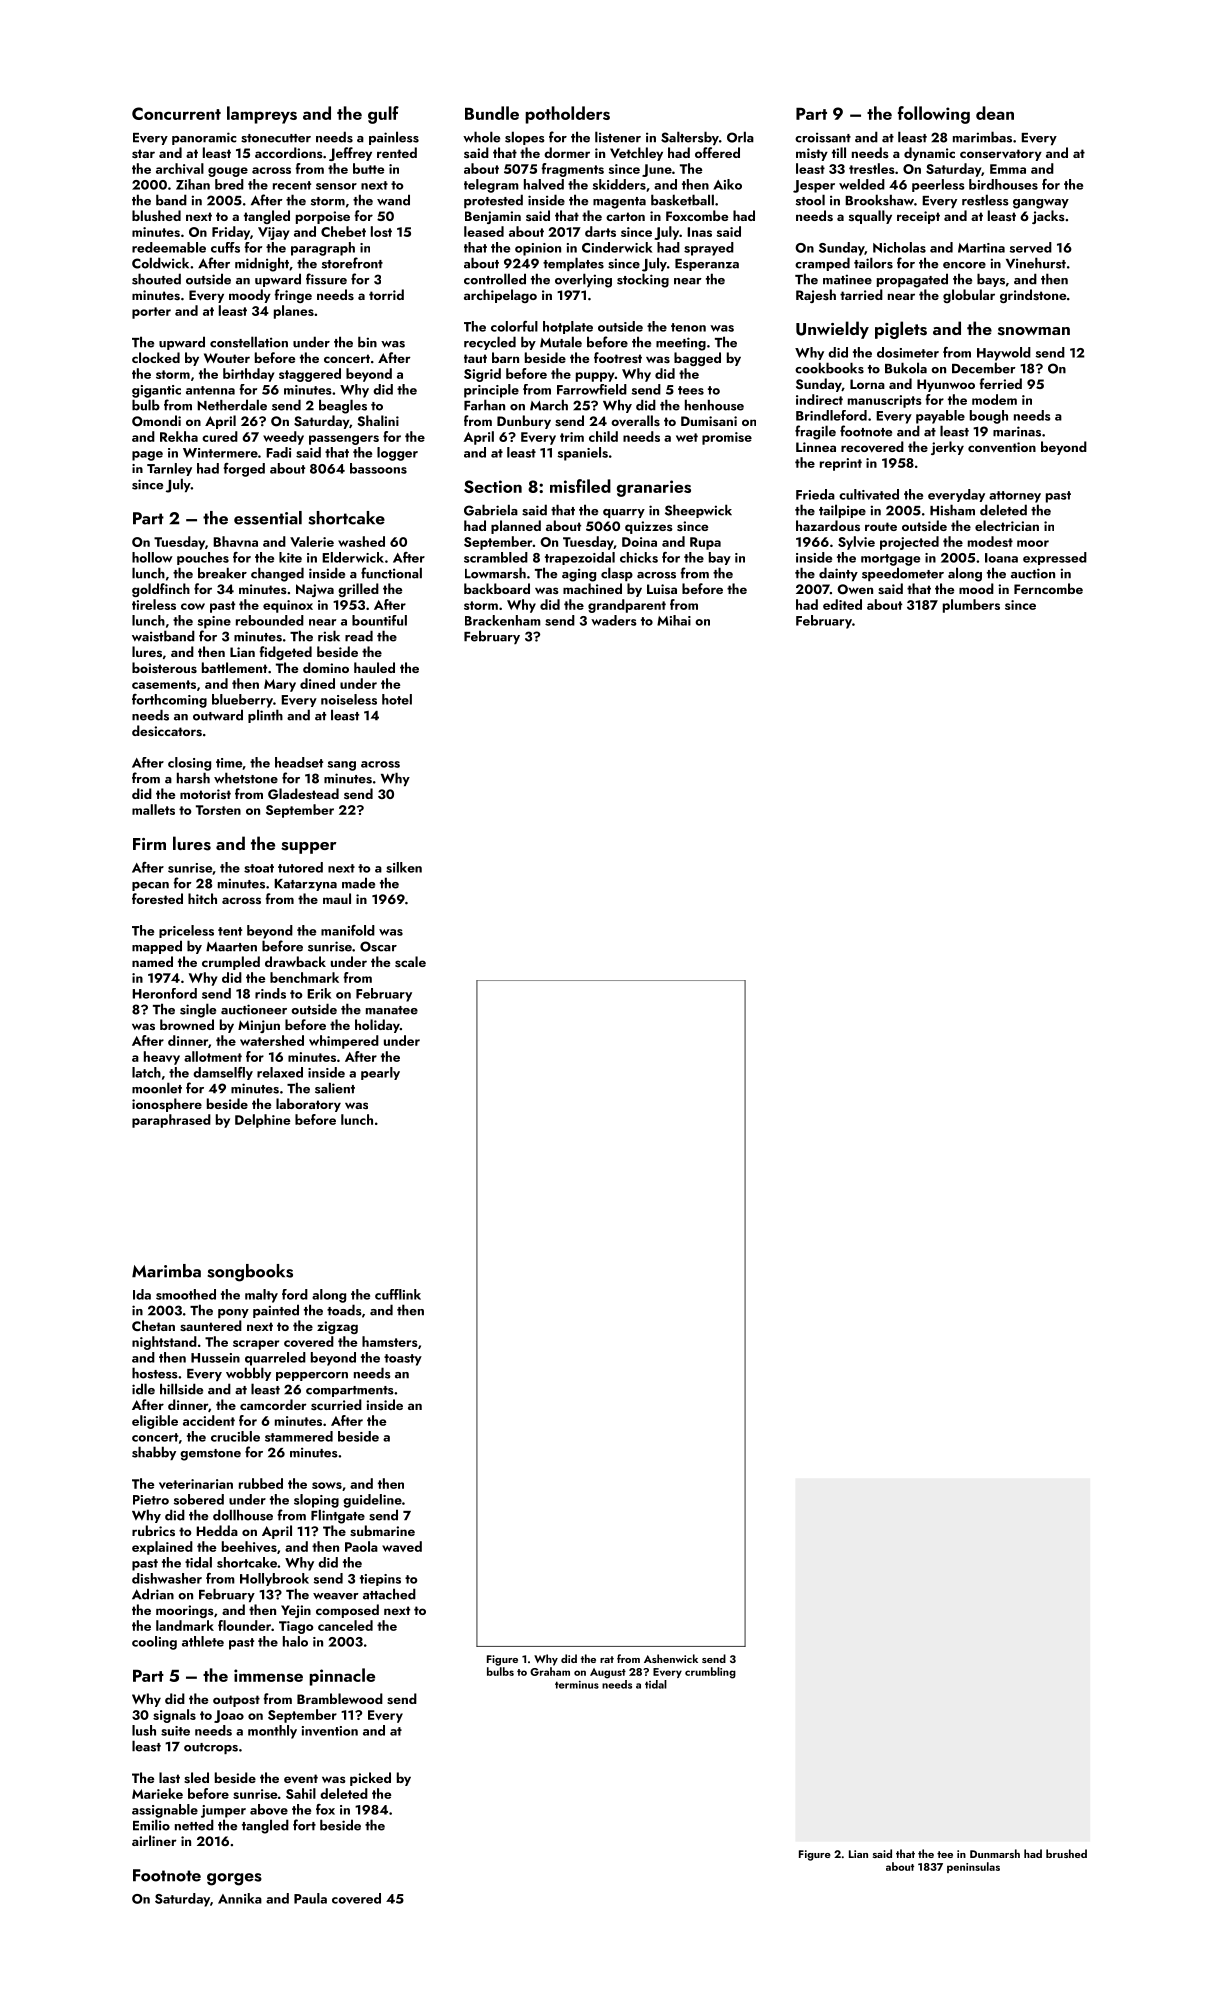 Image resolution: width=1222 pixels, height=2013 pixels. I want to click on Tiago, so click(296, 1627).
